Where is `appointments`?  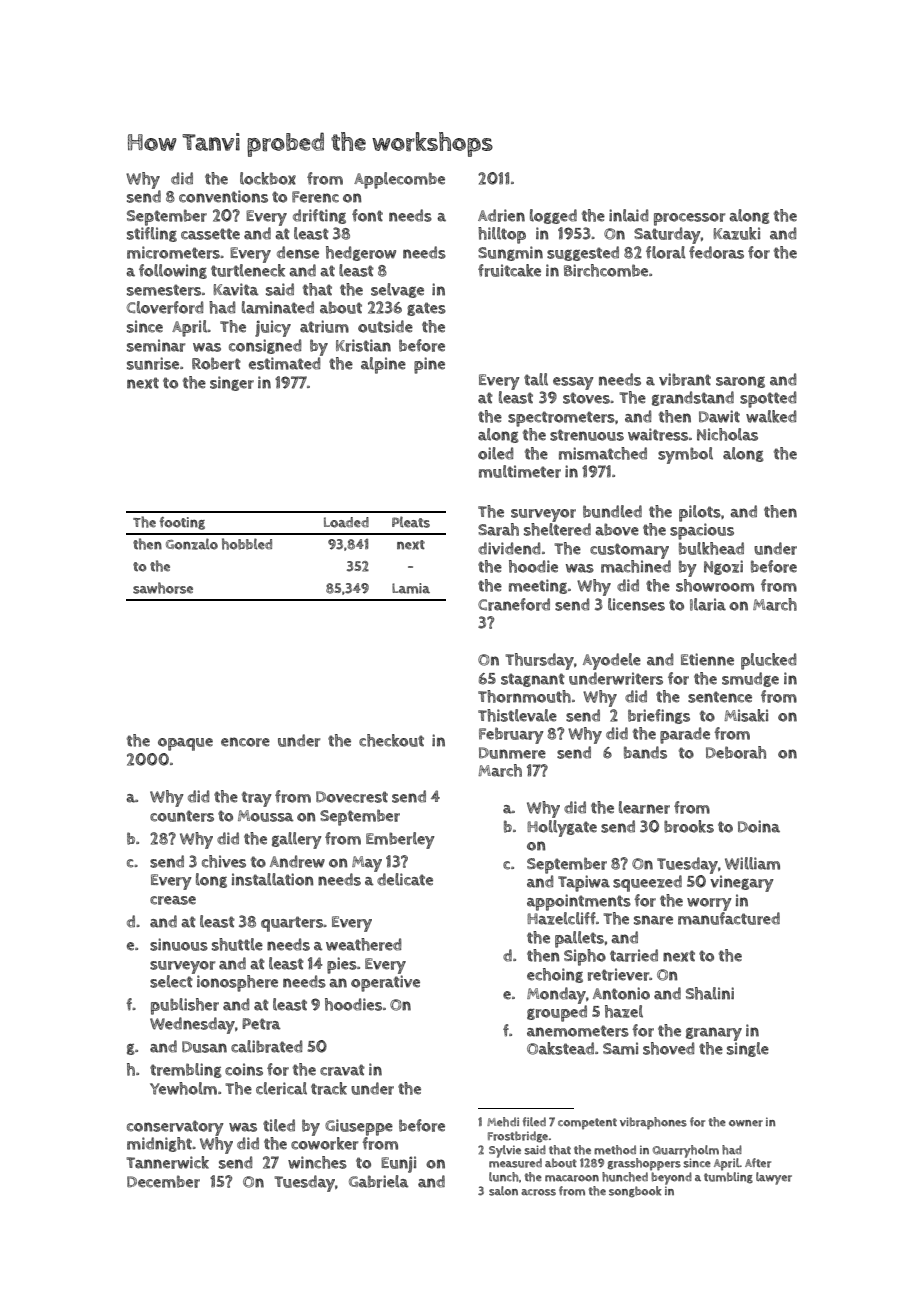 appointments is located at coordinates (579, 902).
